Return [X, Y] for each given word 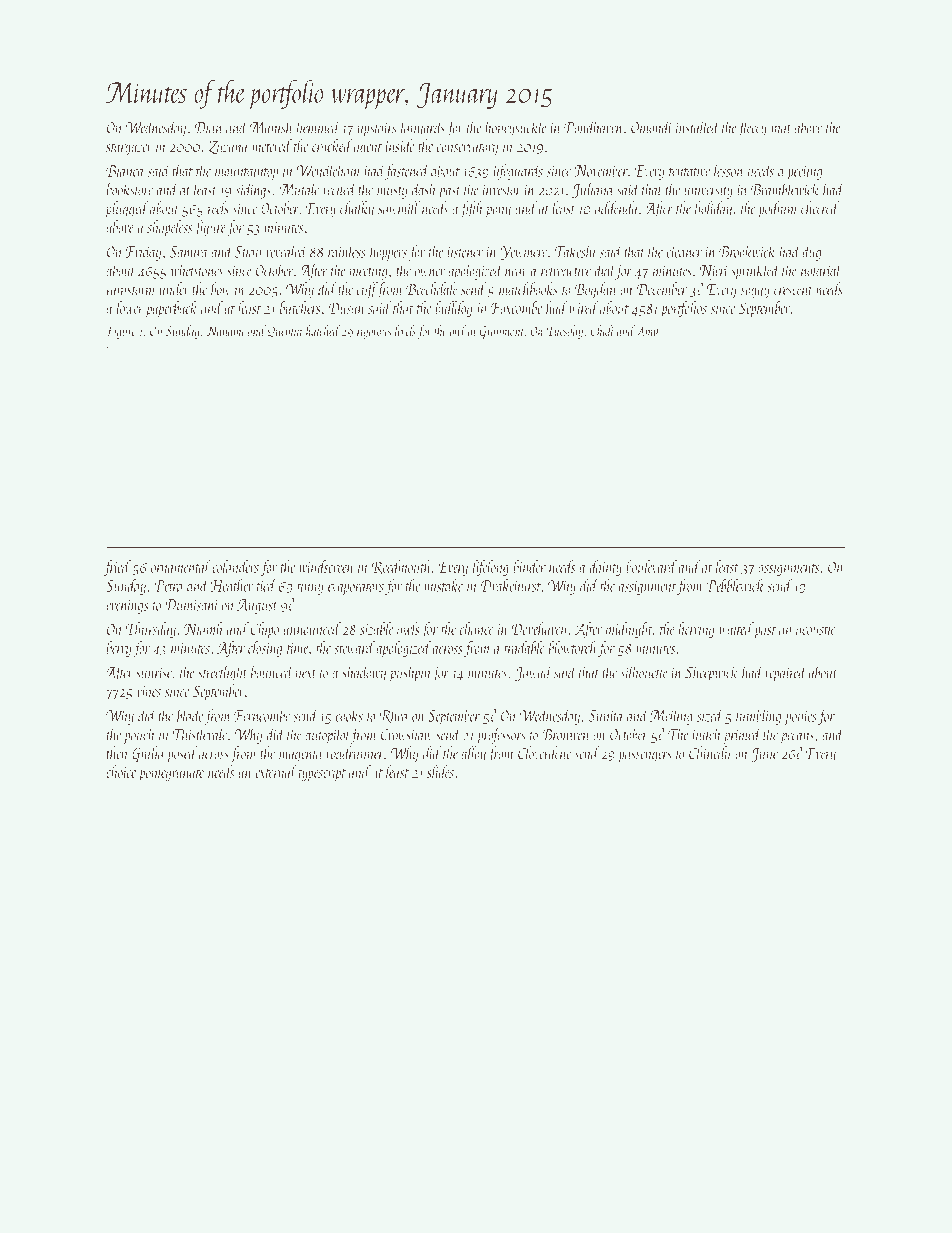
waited [736, 628]
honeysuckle [516, 128]
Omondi [652, 127]
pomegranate [171, 775]
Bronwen [566, 735]
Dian [209, 128]
